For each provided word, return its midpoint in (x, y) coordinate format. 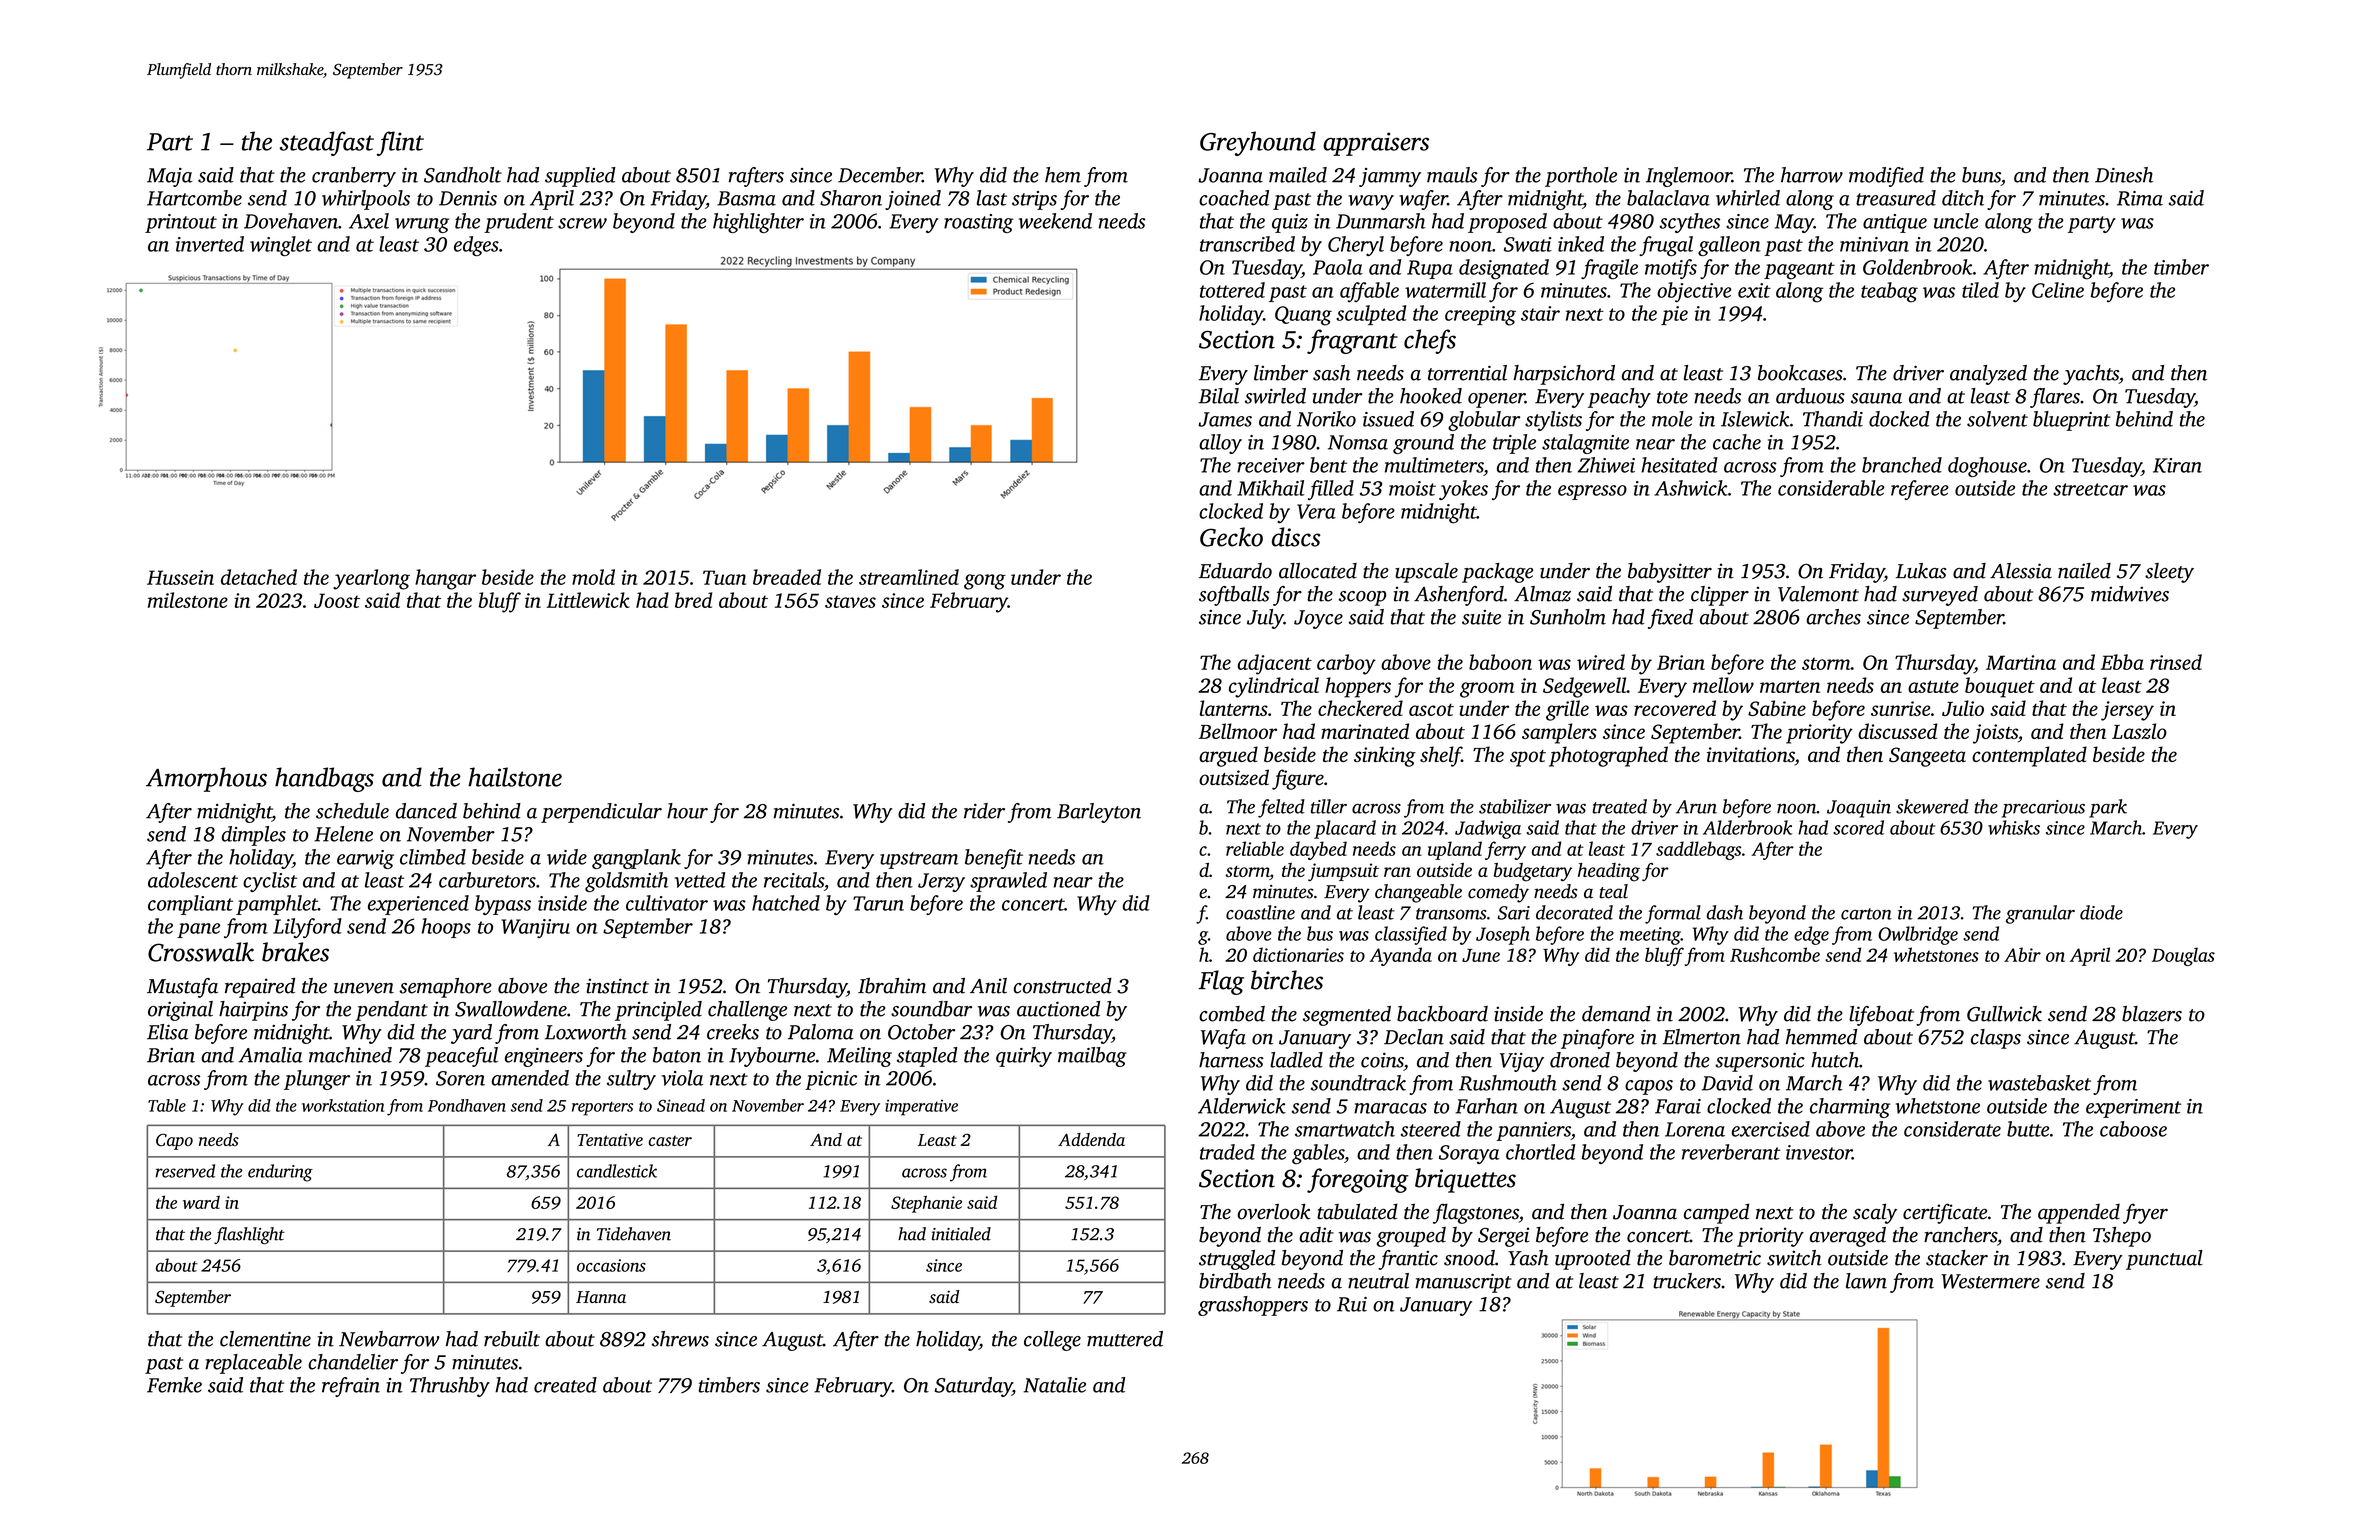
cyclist (270, 882)
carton (1866, 914)
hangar (445, 579)
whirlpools (366, 200)
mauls (1452, 175)
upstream (919, 860)
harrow (1812, 175)
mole (1672, 419)
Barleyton (1099, 813)
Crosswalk (201, 952)
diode (2101, 912)
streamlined (909, 577)
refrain (351, 1387)
